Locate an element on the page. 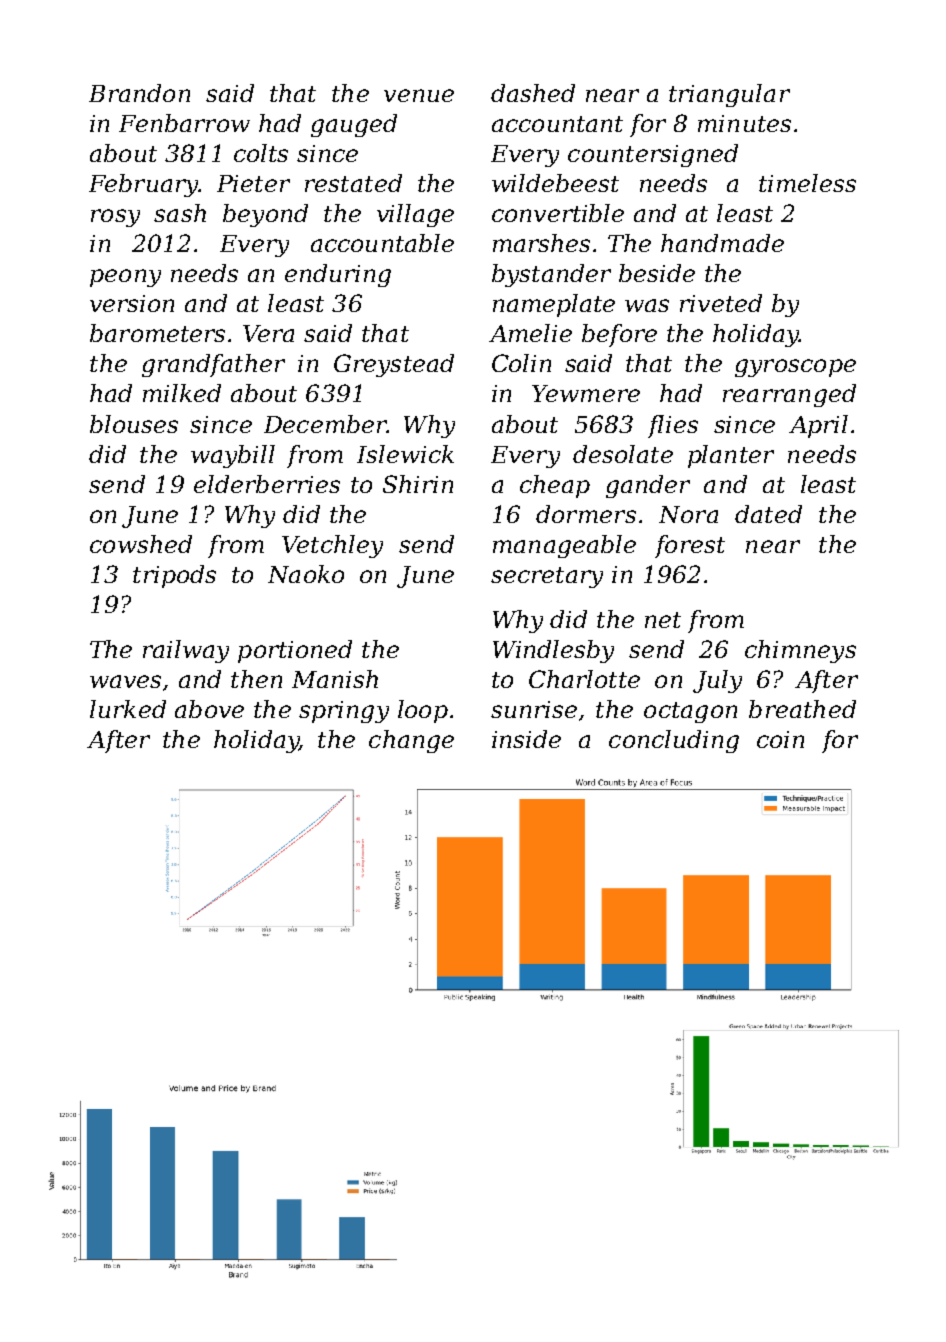 The height and width of the document is (1342, 946). Fenbarrow is located at coordinates (184, 123).
